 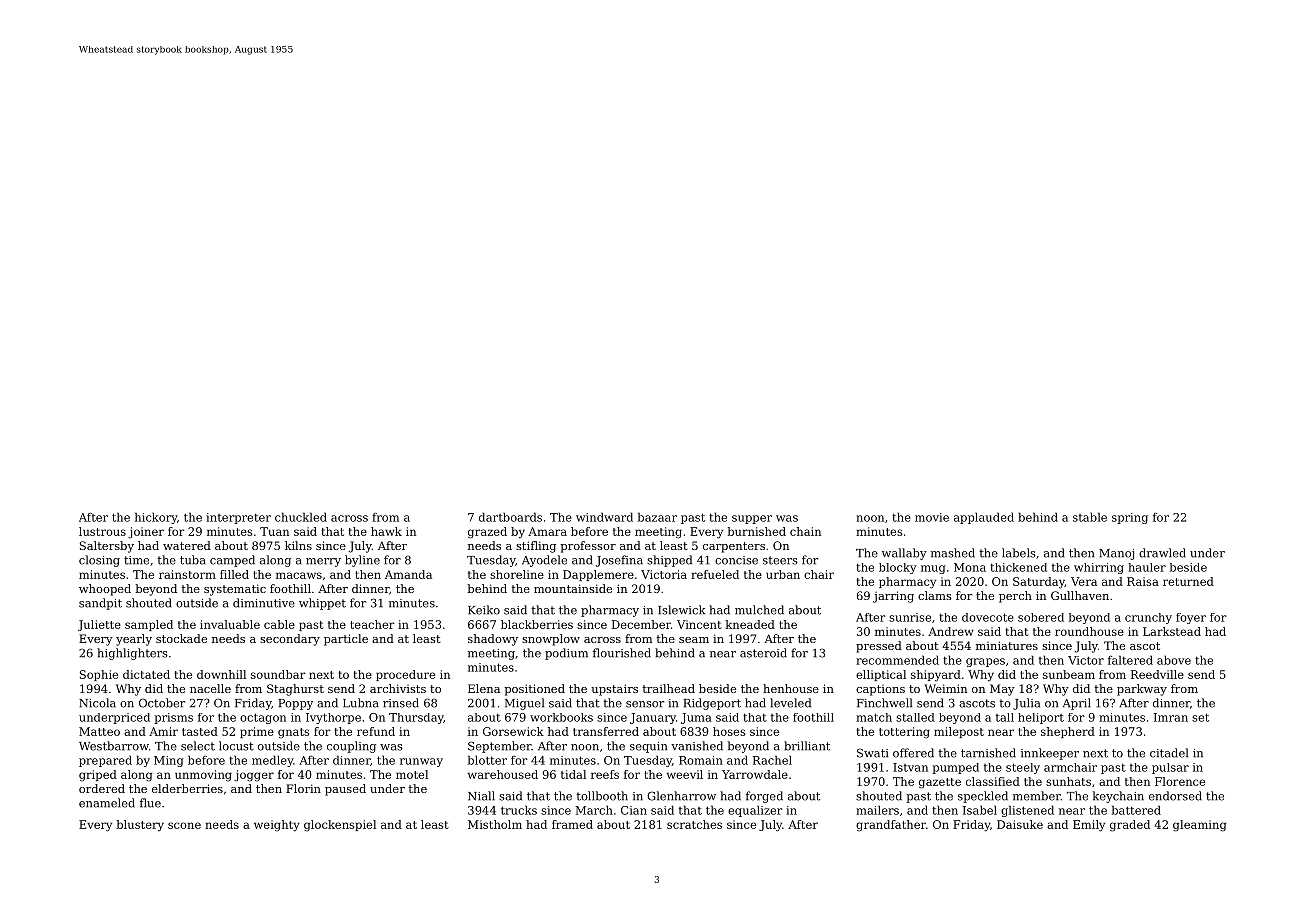 I want to click on camped, so click(x=232, y=561).
